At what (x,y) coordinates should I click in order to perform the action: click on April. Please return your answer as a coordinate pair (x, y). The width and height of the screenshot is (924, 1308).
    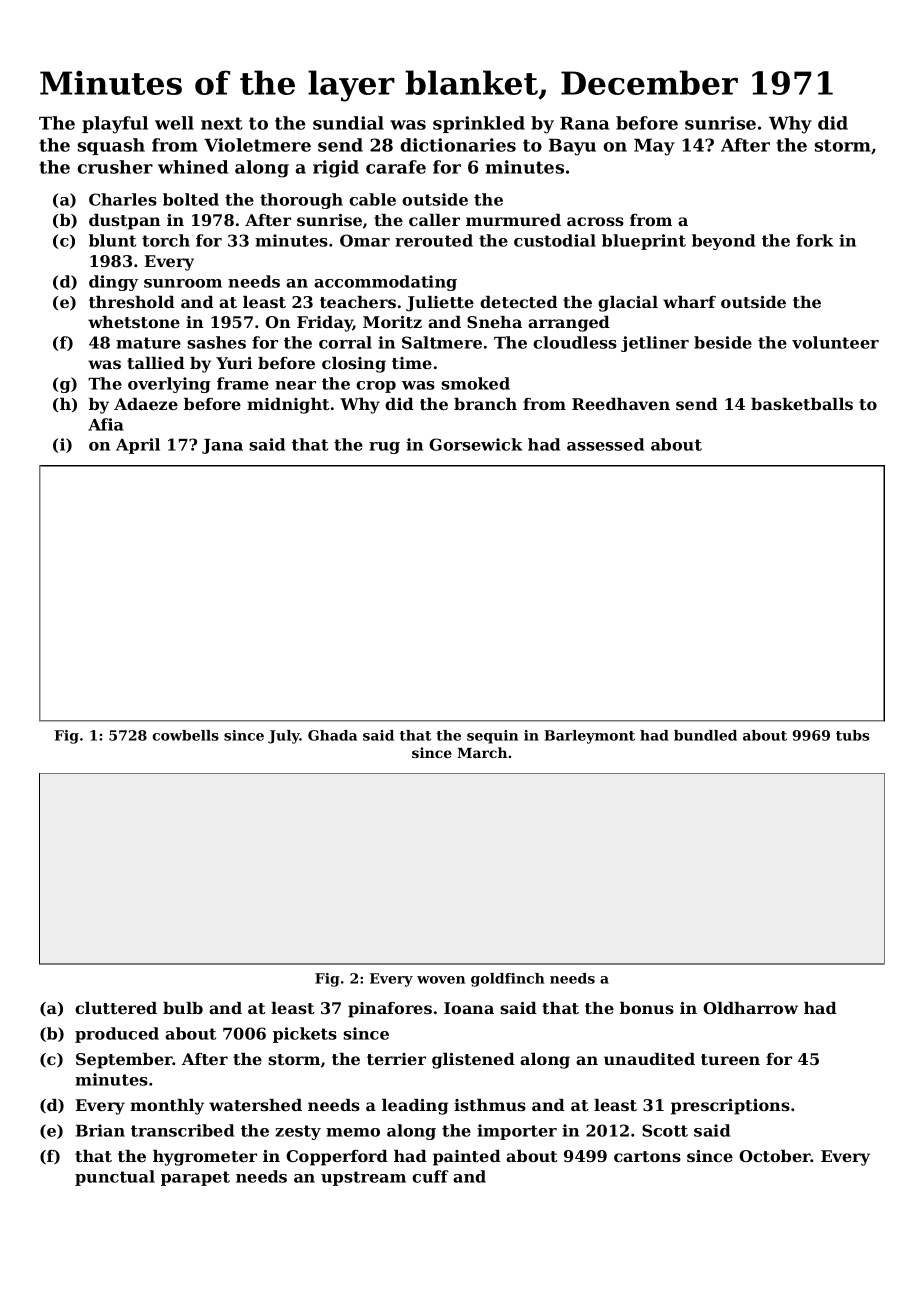
    Looking at the image, I should click on (138, 446).
